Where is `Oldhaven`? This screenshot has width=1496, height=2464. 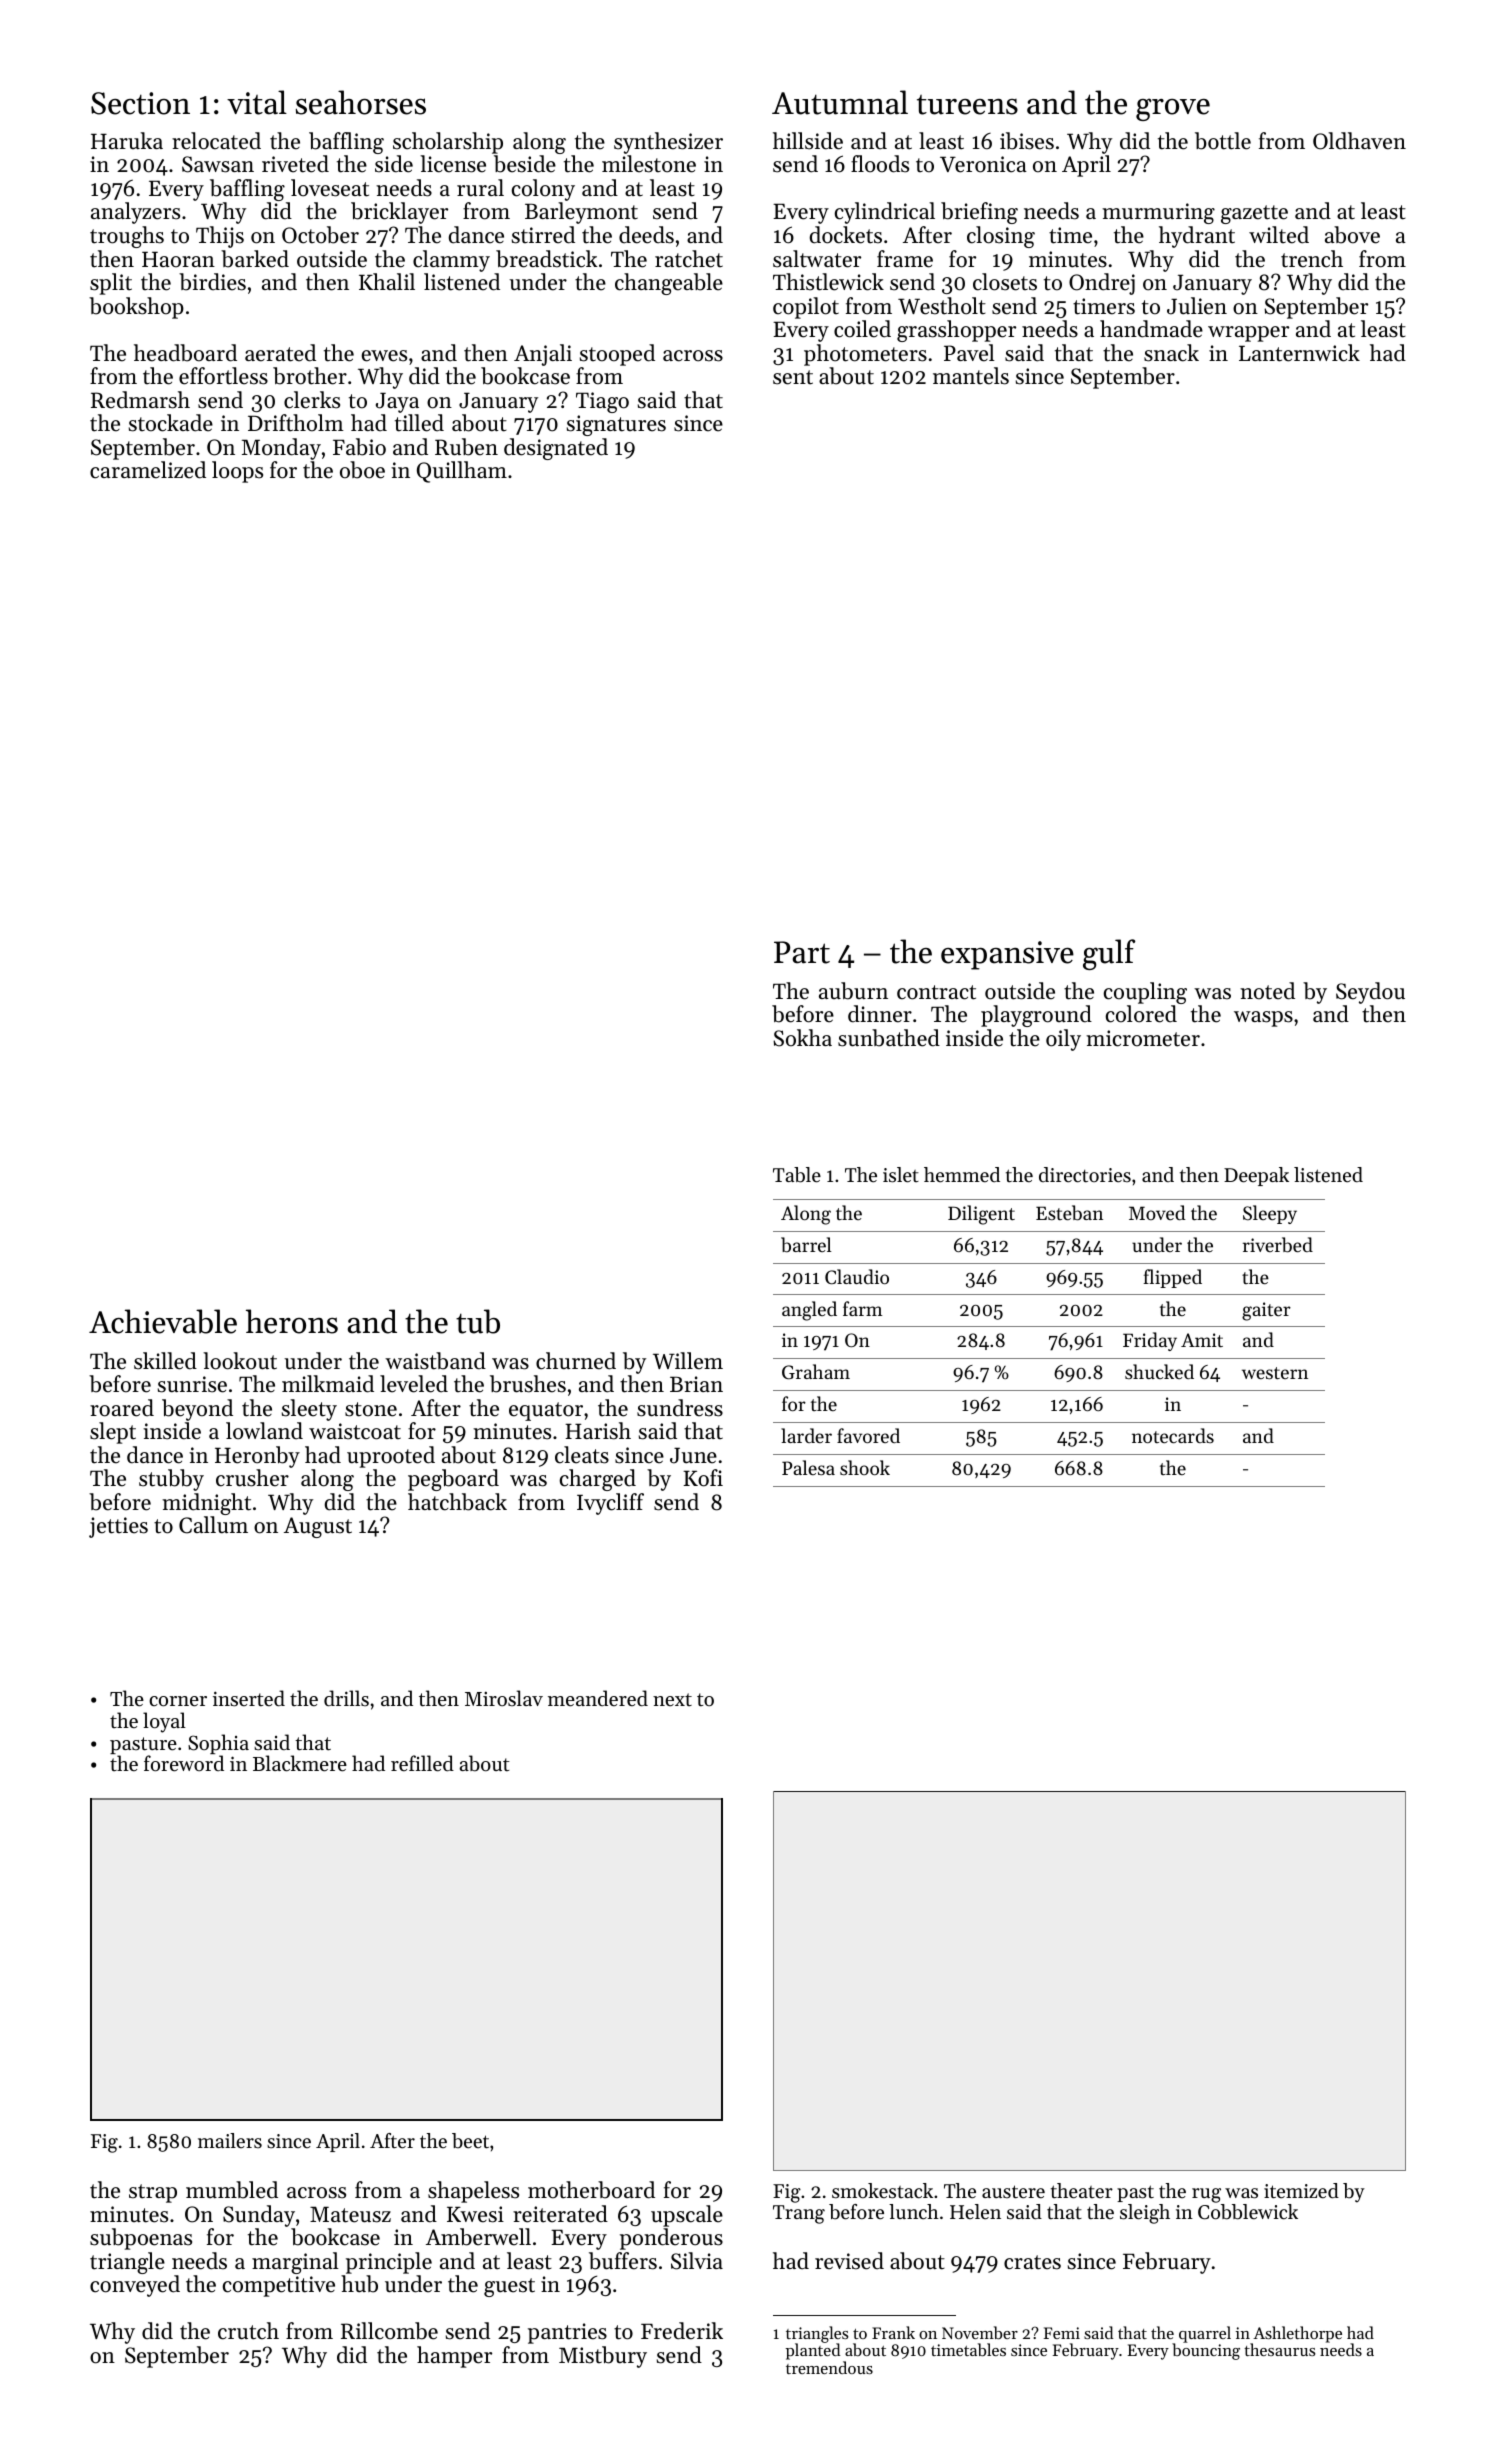 Oldhaven is located at coordinates (1359, 141).
